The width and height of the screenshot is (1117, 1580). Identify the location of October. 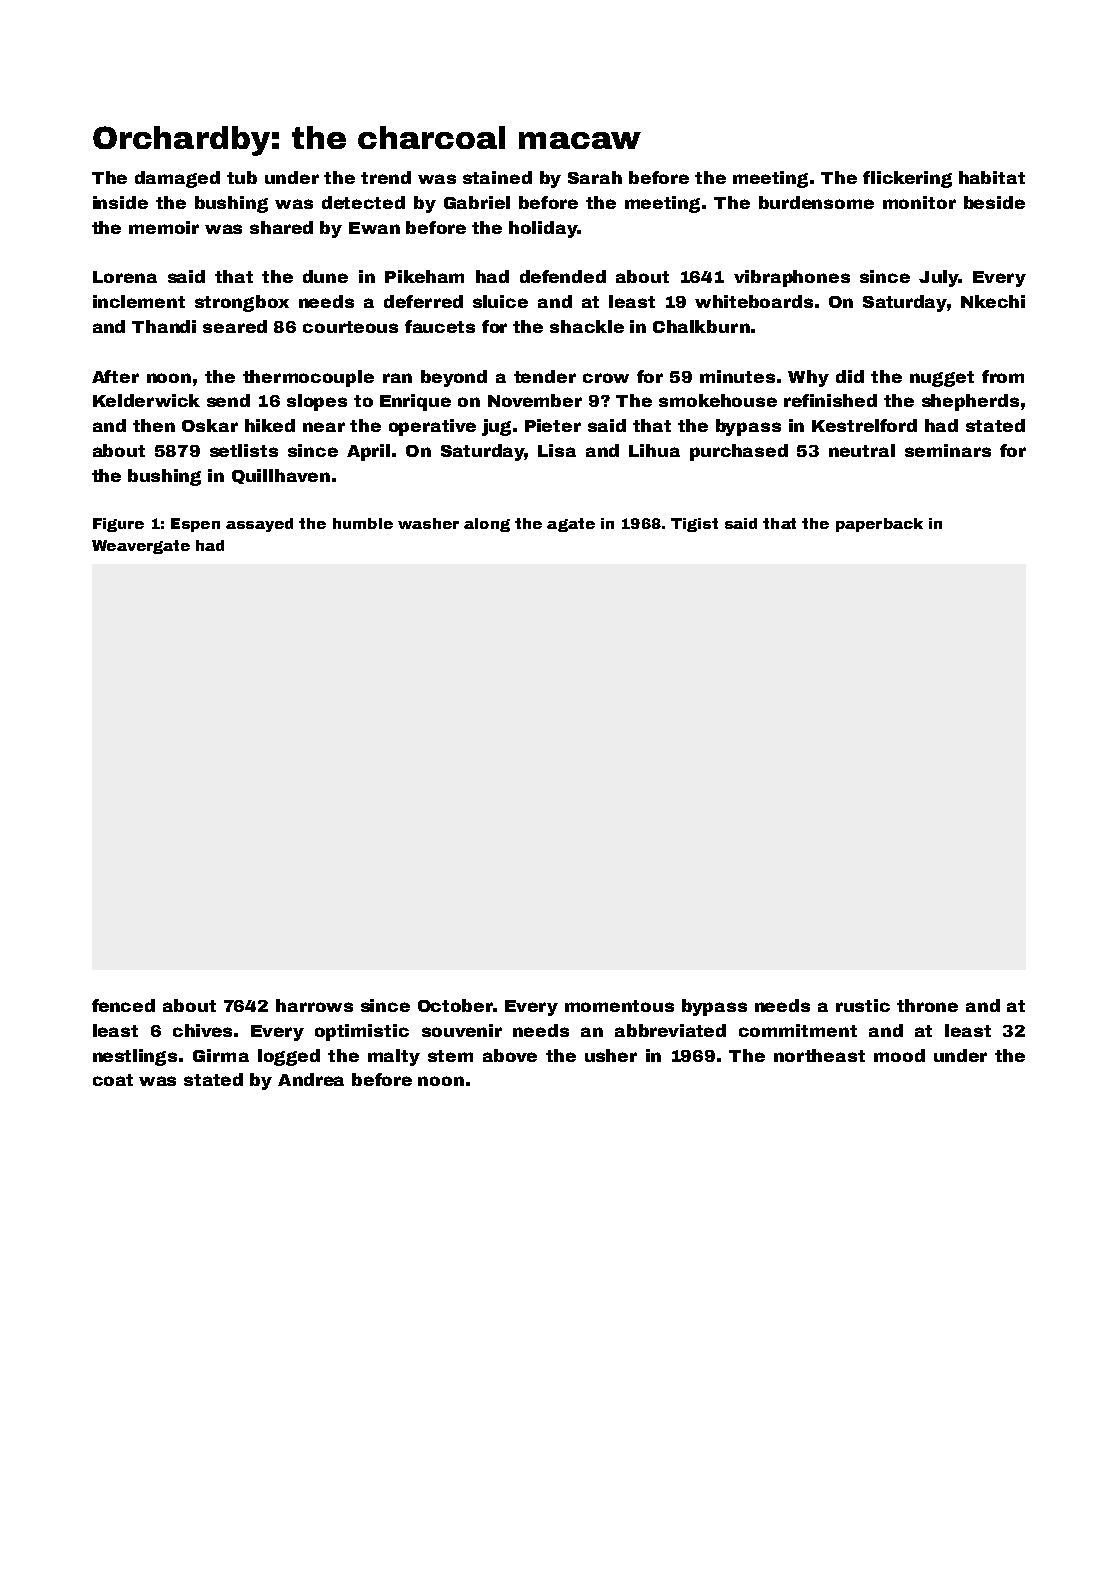
(455, 1005).
